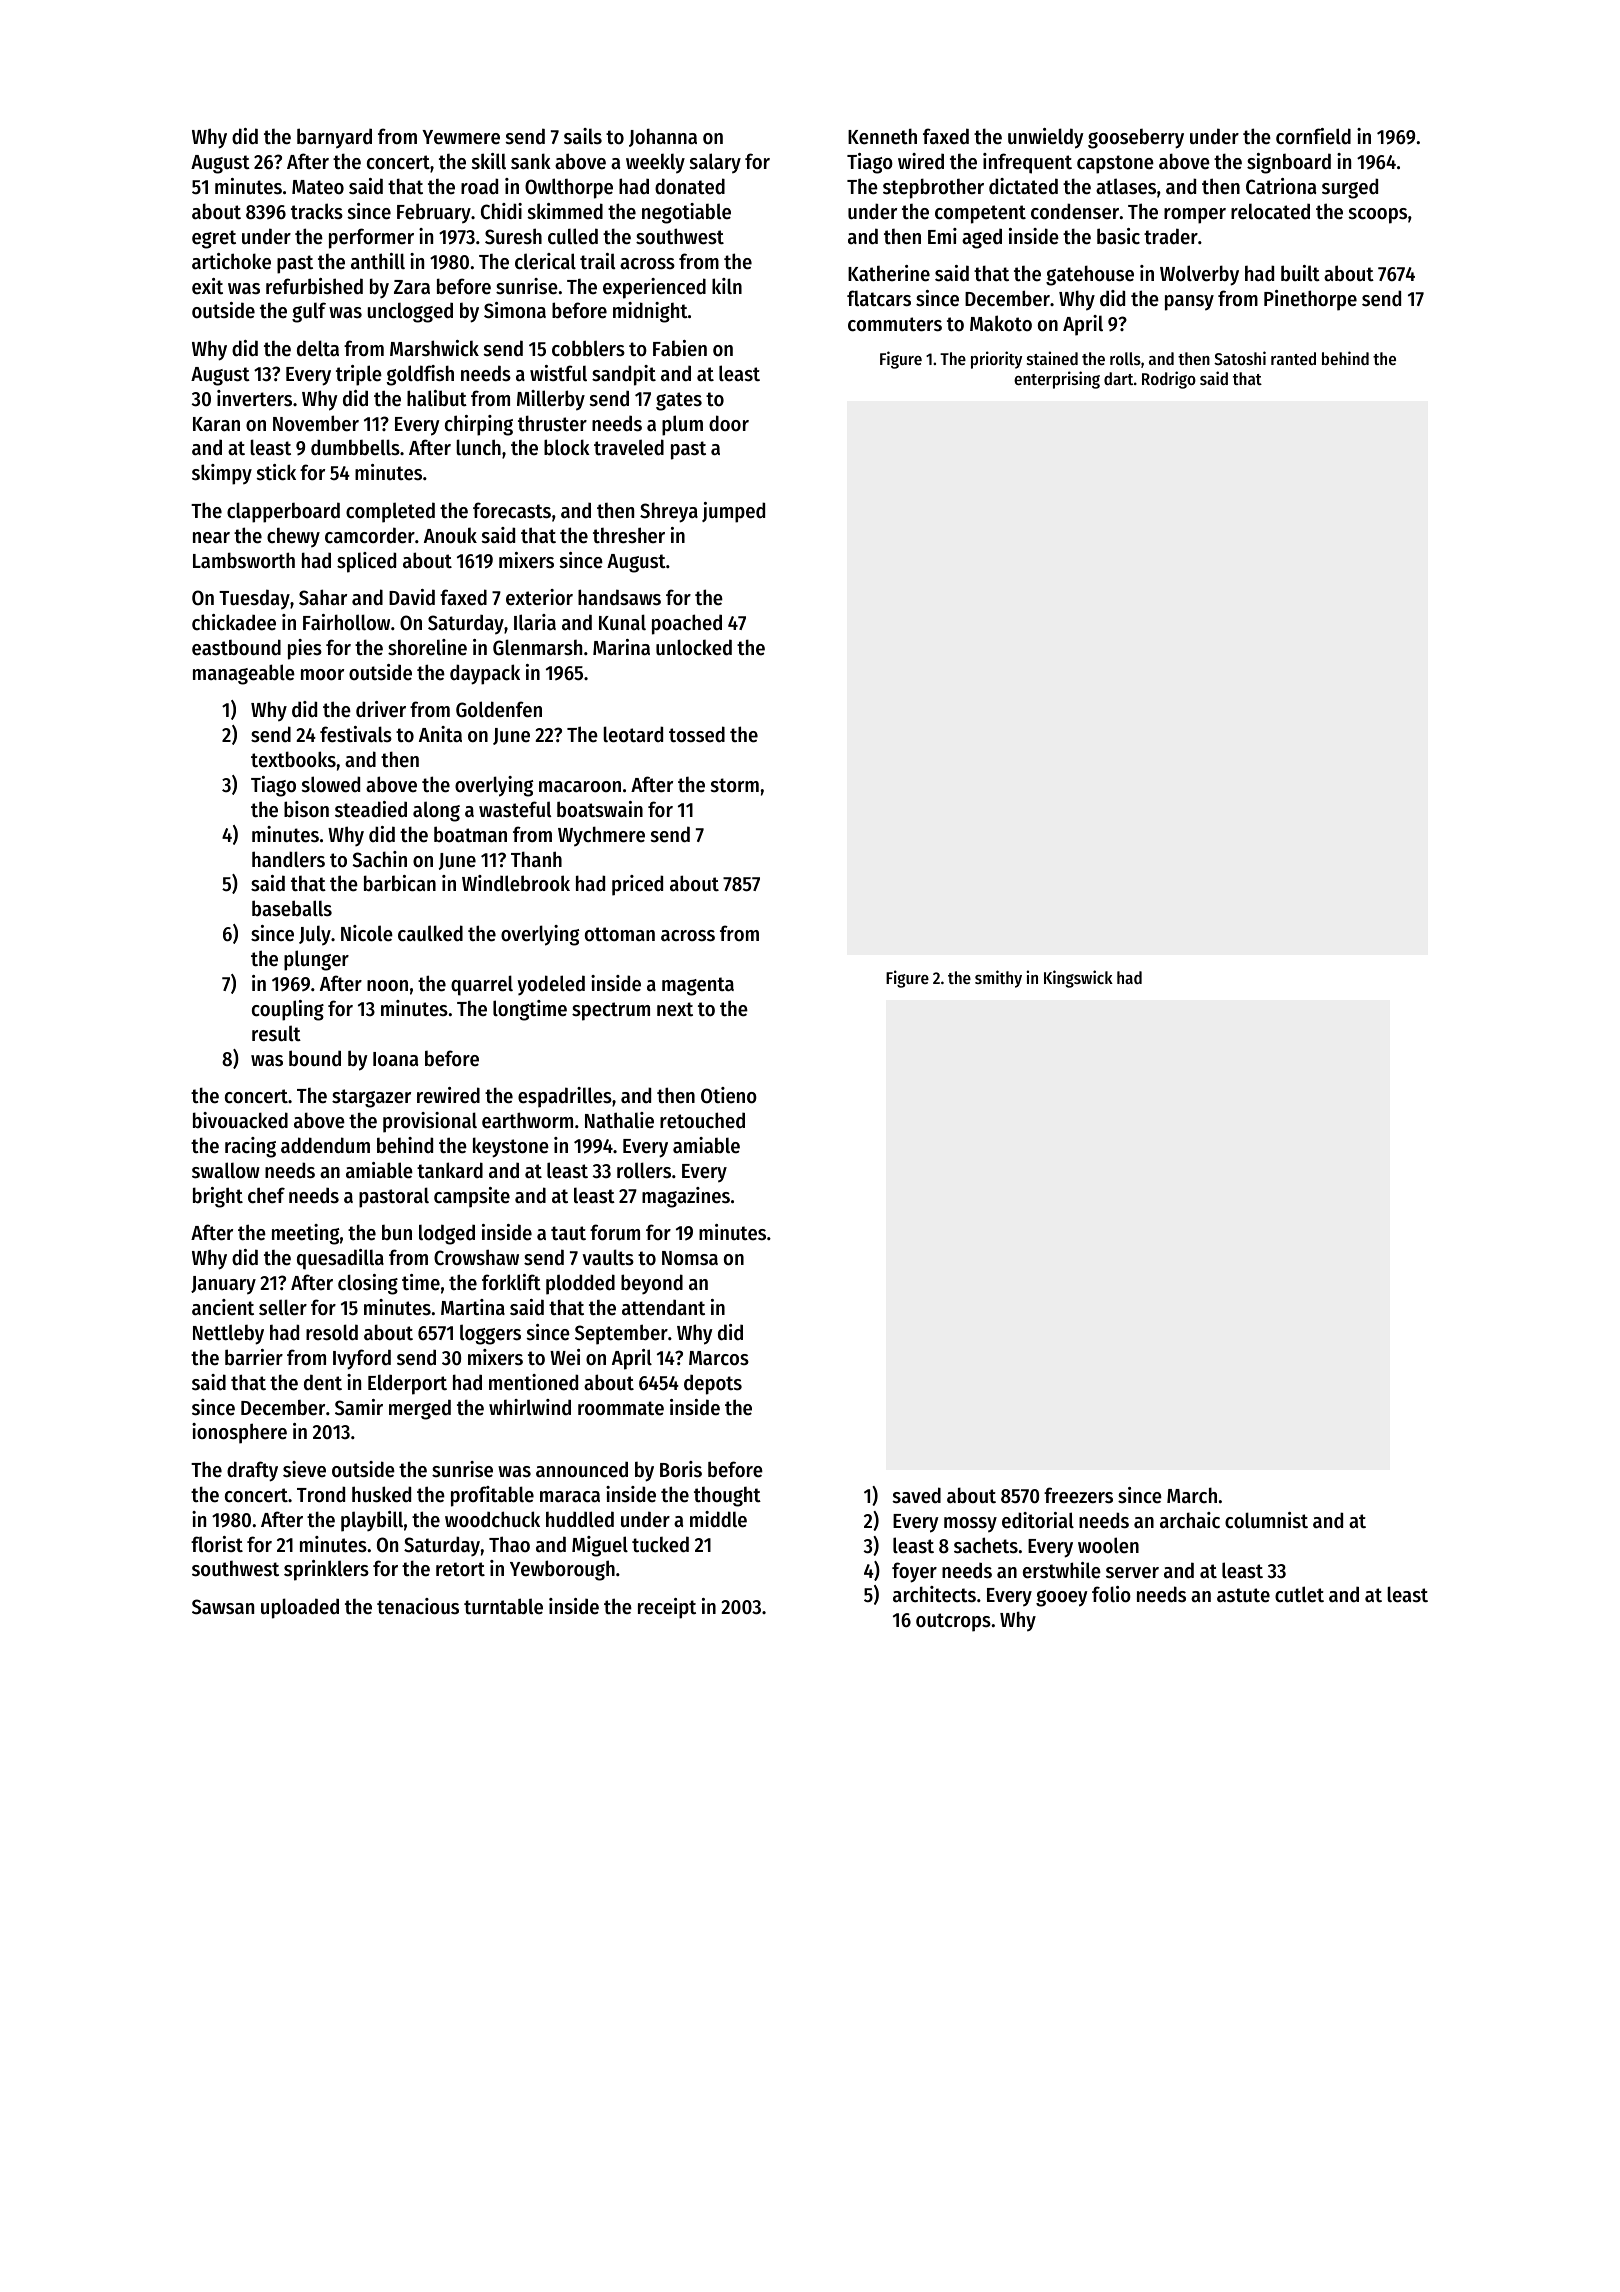 Image resolution: width=1620 pixels, height=2292 pixels. What do you see at coordinates (239, 1433) in the page?
I see `ionosphere` at bounding box center [239, 1433].
